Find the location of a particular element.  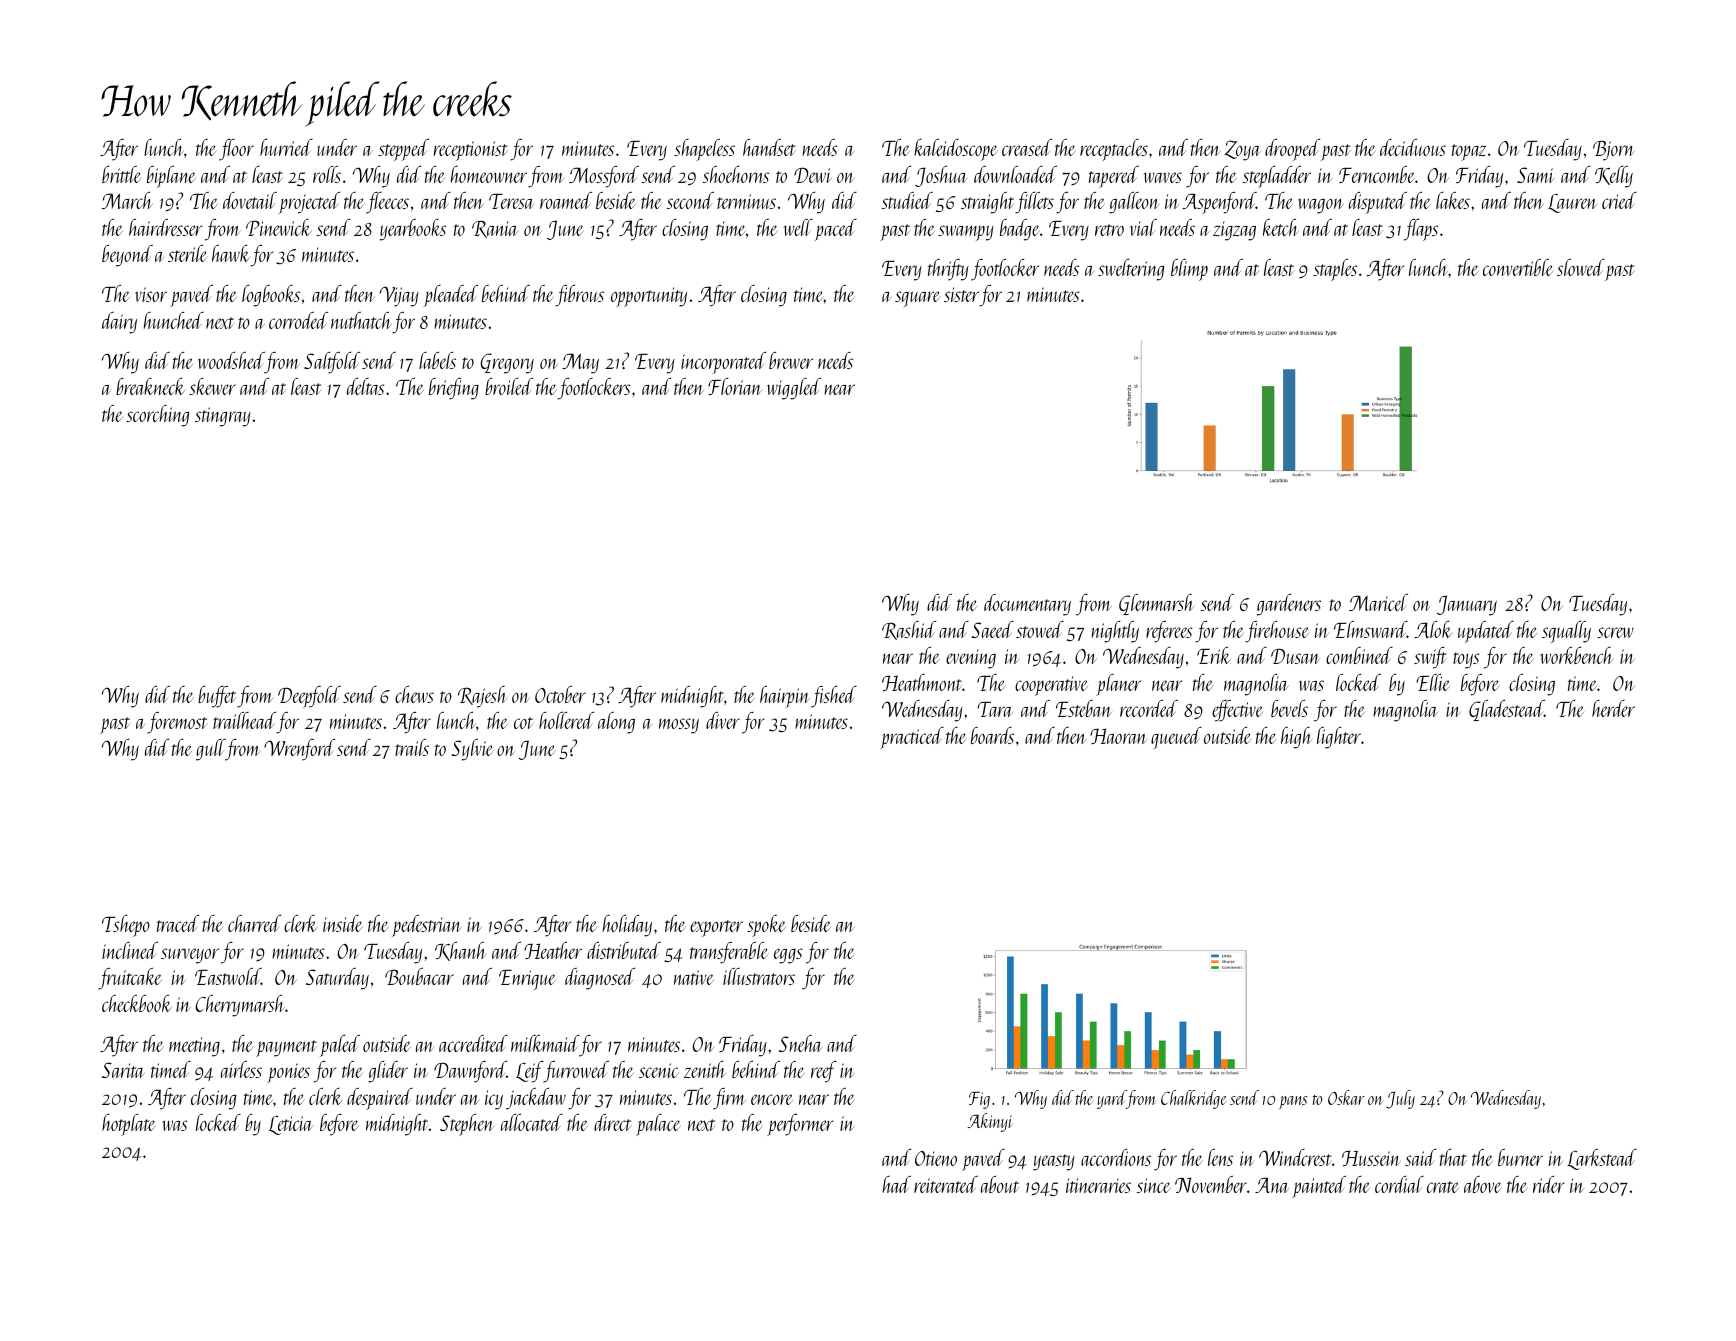

Cherrymarsh is located at coordinates (240, 1006).
